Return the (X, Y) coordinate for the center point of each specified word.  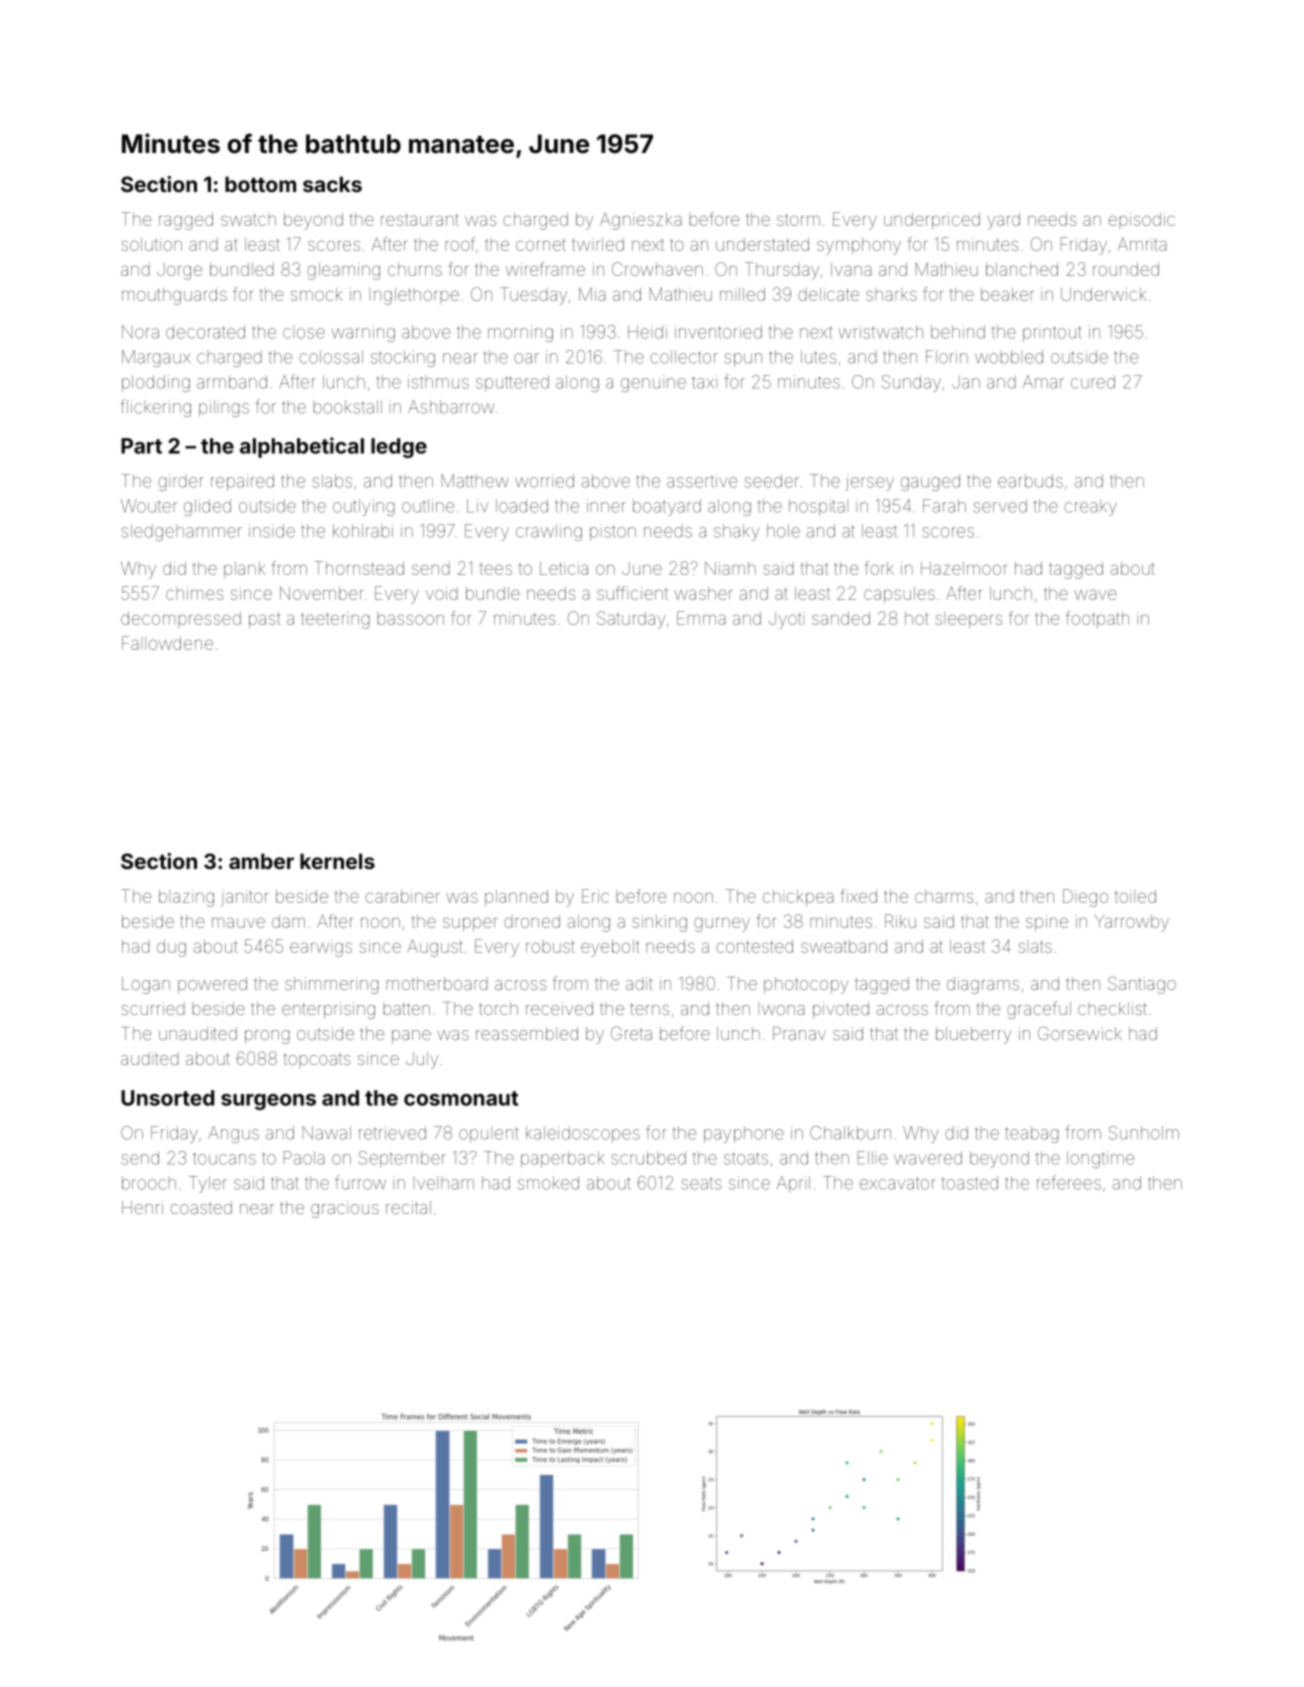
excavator (898, 1183)
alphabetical (302, 447)
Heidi (647, 332)
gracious (345, 1209)
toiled (1135, 896)
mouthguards (174, 296)
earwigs (321, 949)
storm (798, 220)
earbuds (1030, 481)
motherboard (437, 983)
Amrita (1142, 244)
